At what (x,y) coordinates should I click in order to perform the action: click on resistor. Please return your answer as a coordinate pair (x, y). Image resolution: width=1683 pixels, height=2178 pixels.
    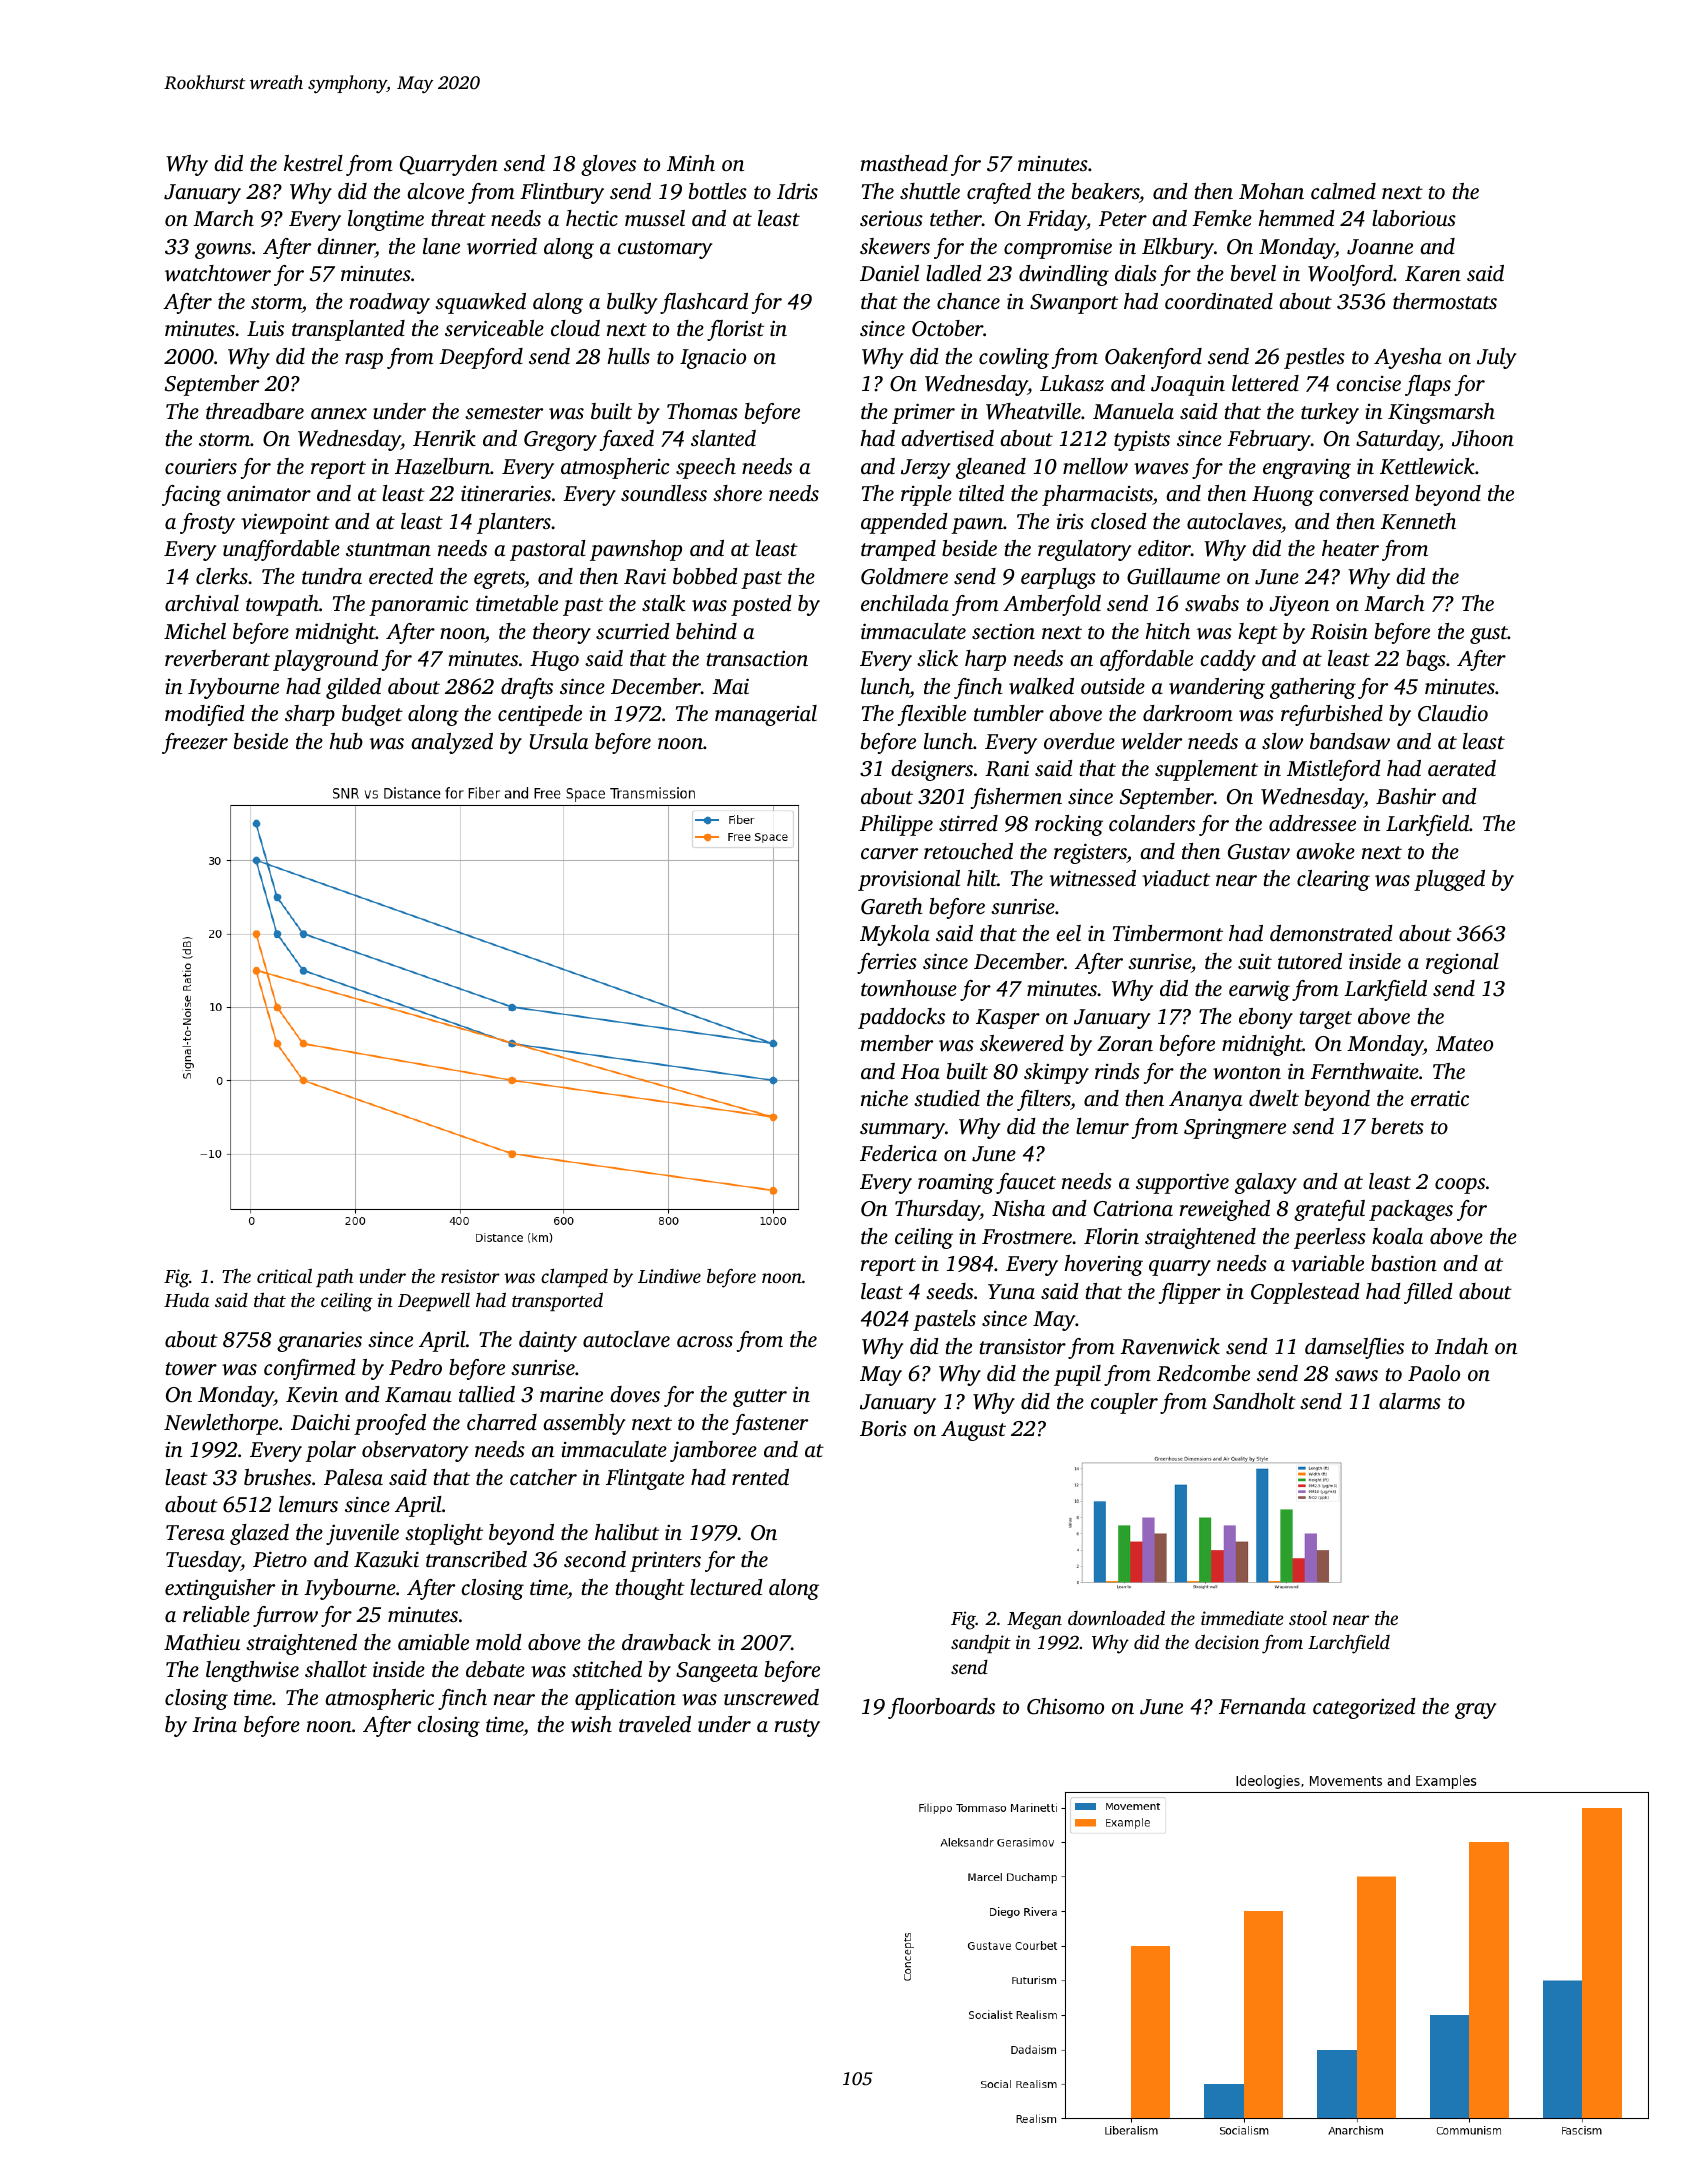
    Looking at the image, I should click on (470, 1276).
